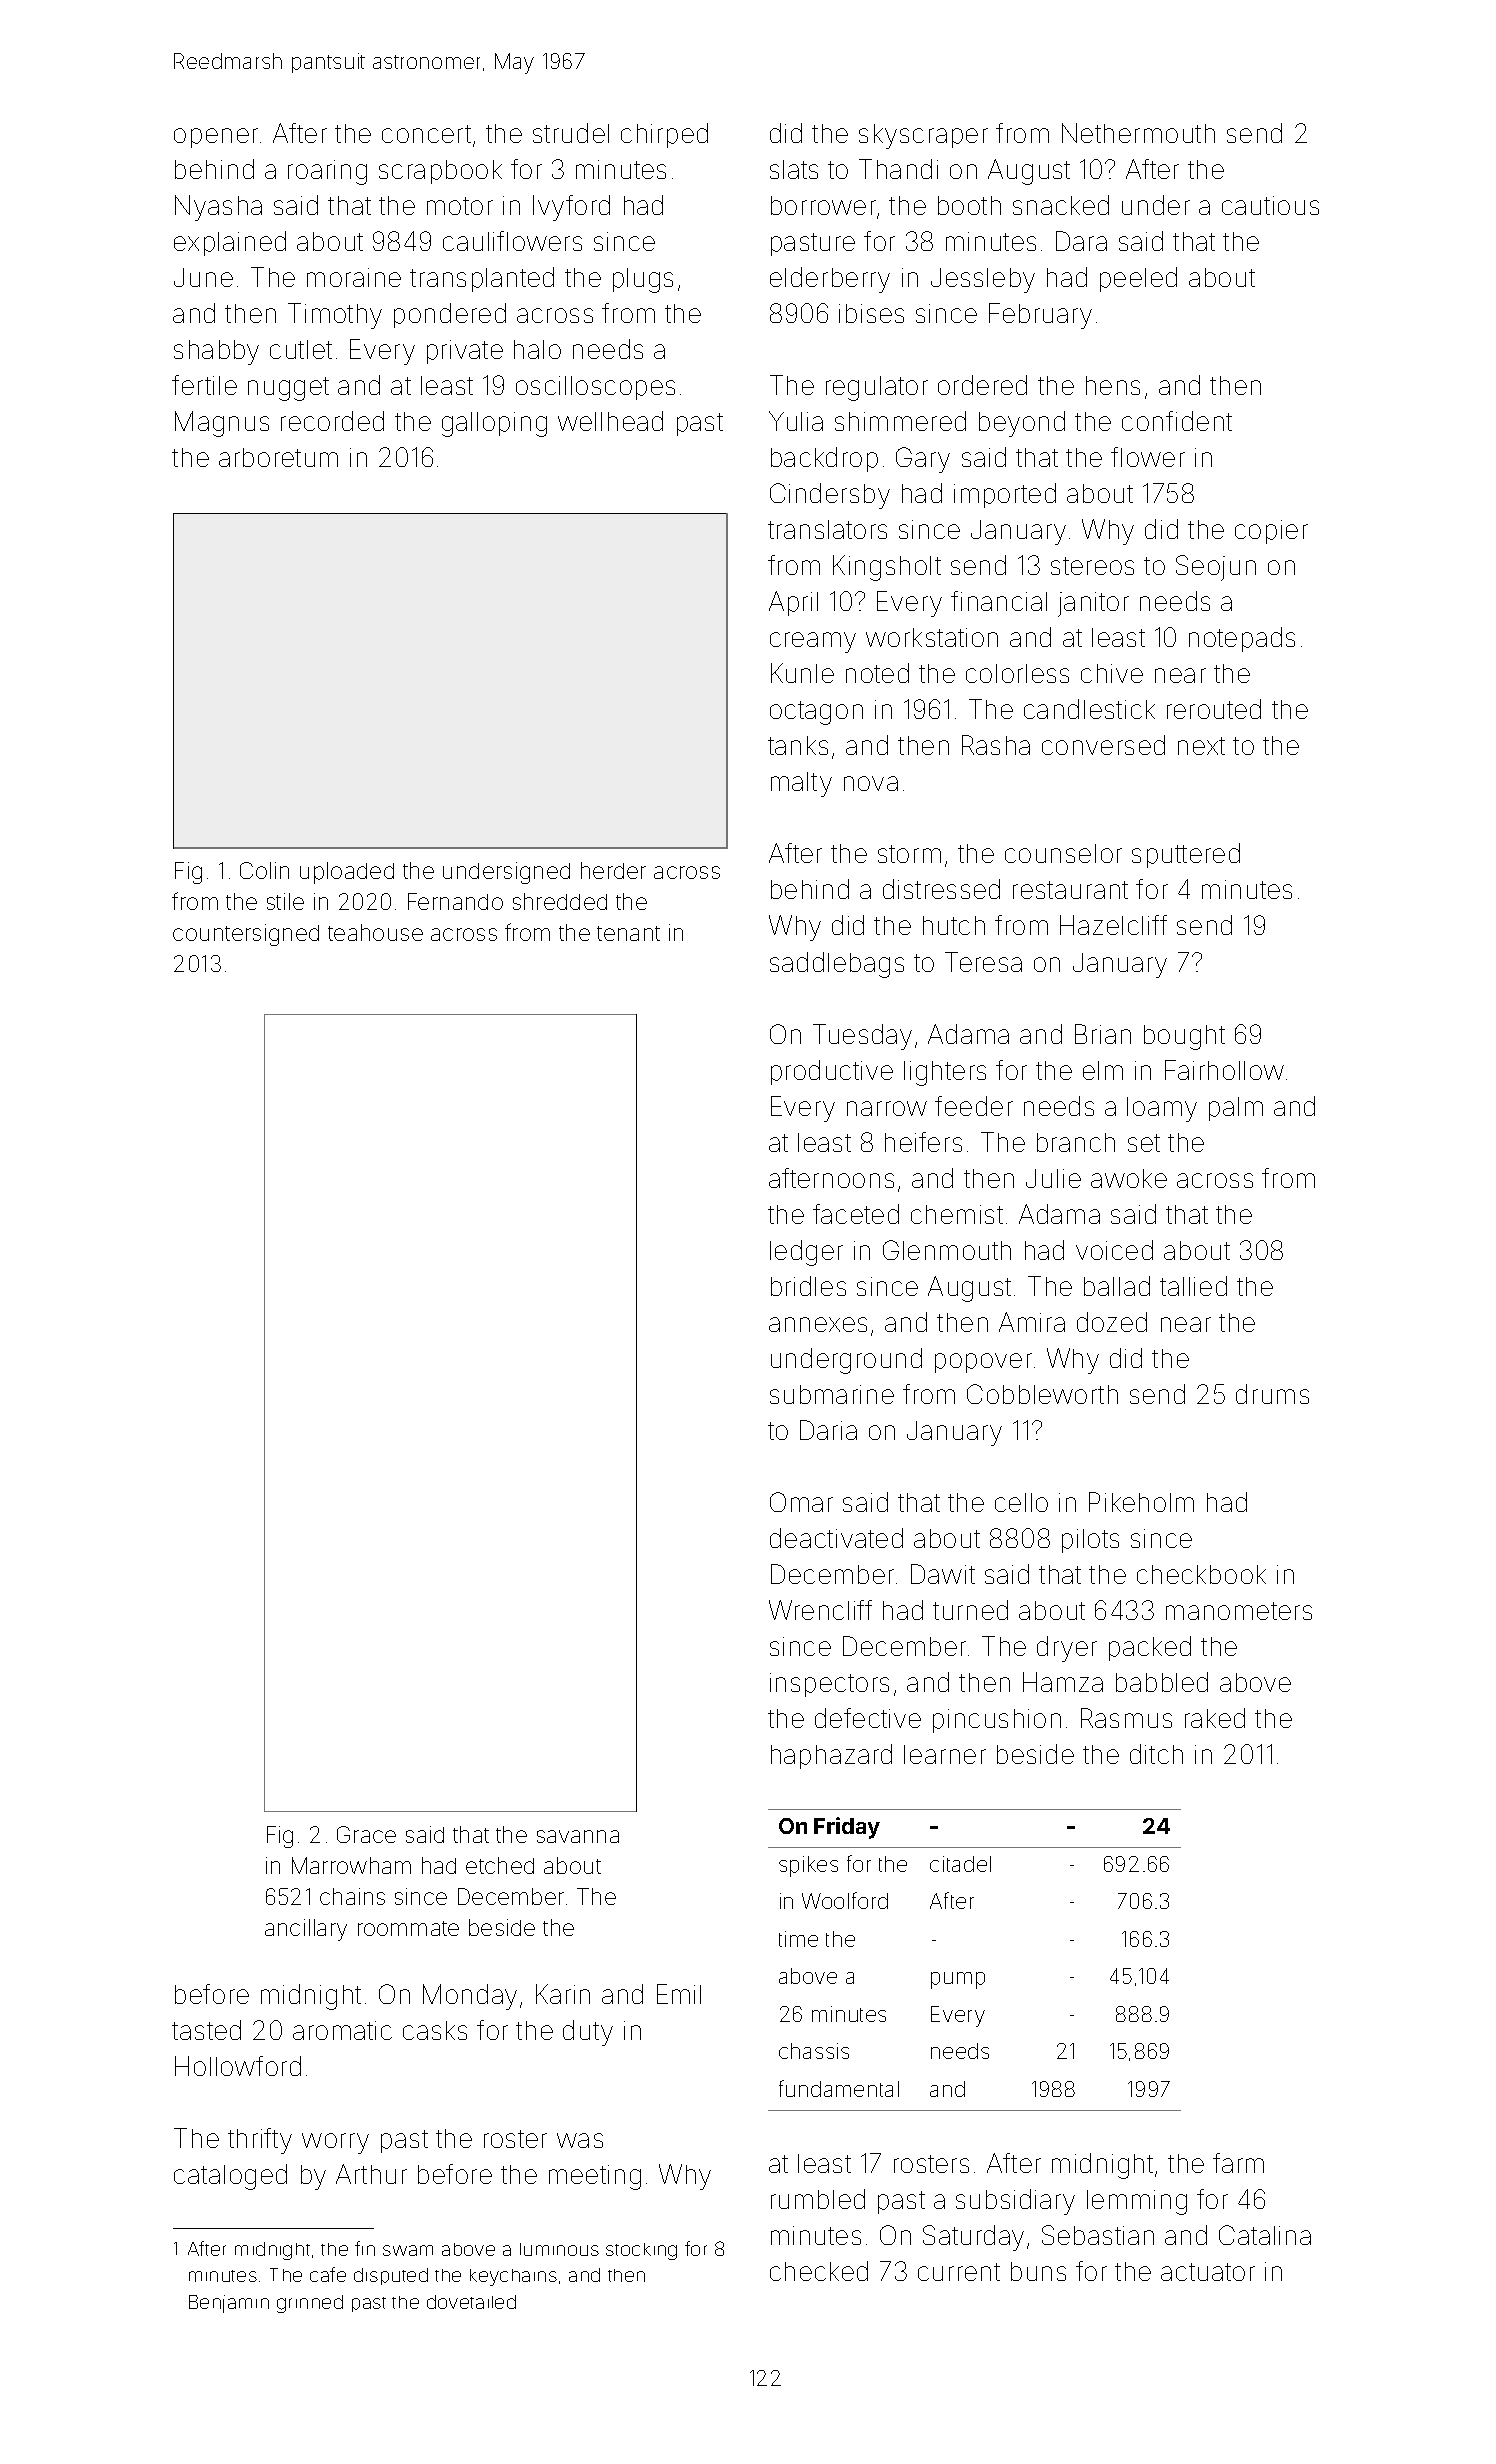 This page has width=1496, height=2464. Describe the element at coordinates (216, 138) in the page. I see `opener` at that location.
